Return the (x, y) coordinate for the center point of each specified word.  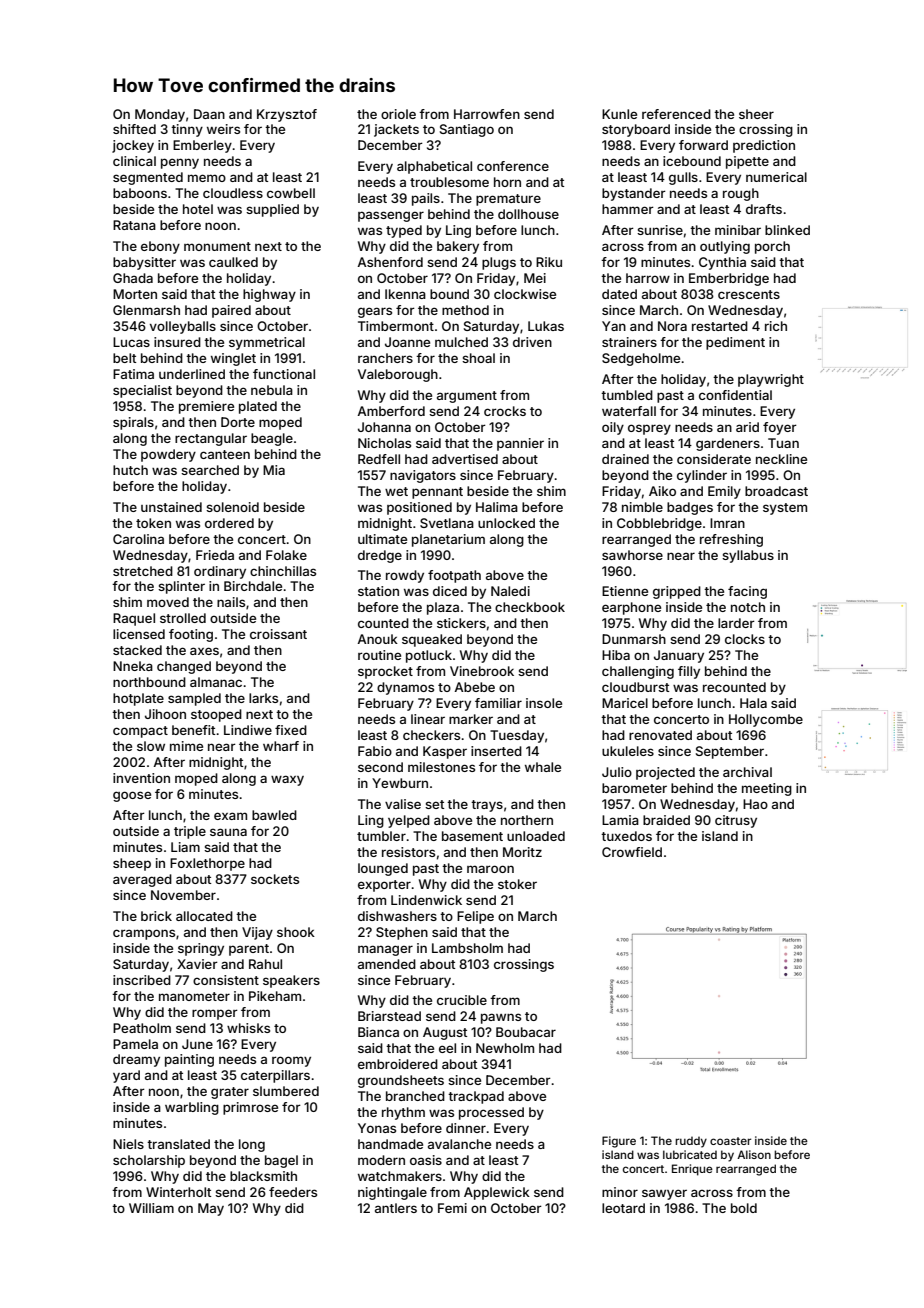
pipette (747, 162)
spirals (133, 423)
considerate (714, 459)
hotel (198, 209)
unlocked (506, 523)
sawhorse (632, 555)
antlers (396, 1208)
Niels (128, 1144)
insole (544, 703)
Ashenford (390, 262)
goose (132, 796)
